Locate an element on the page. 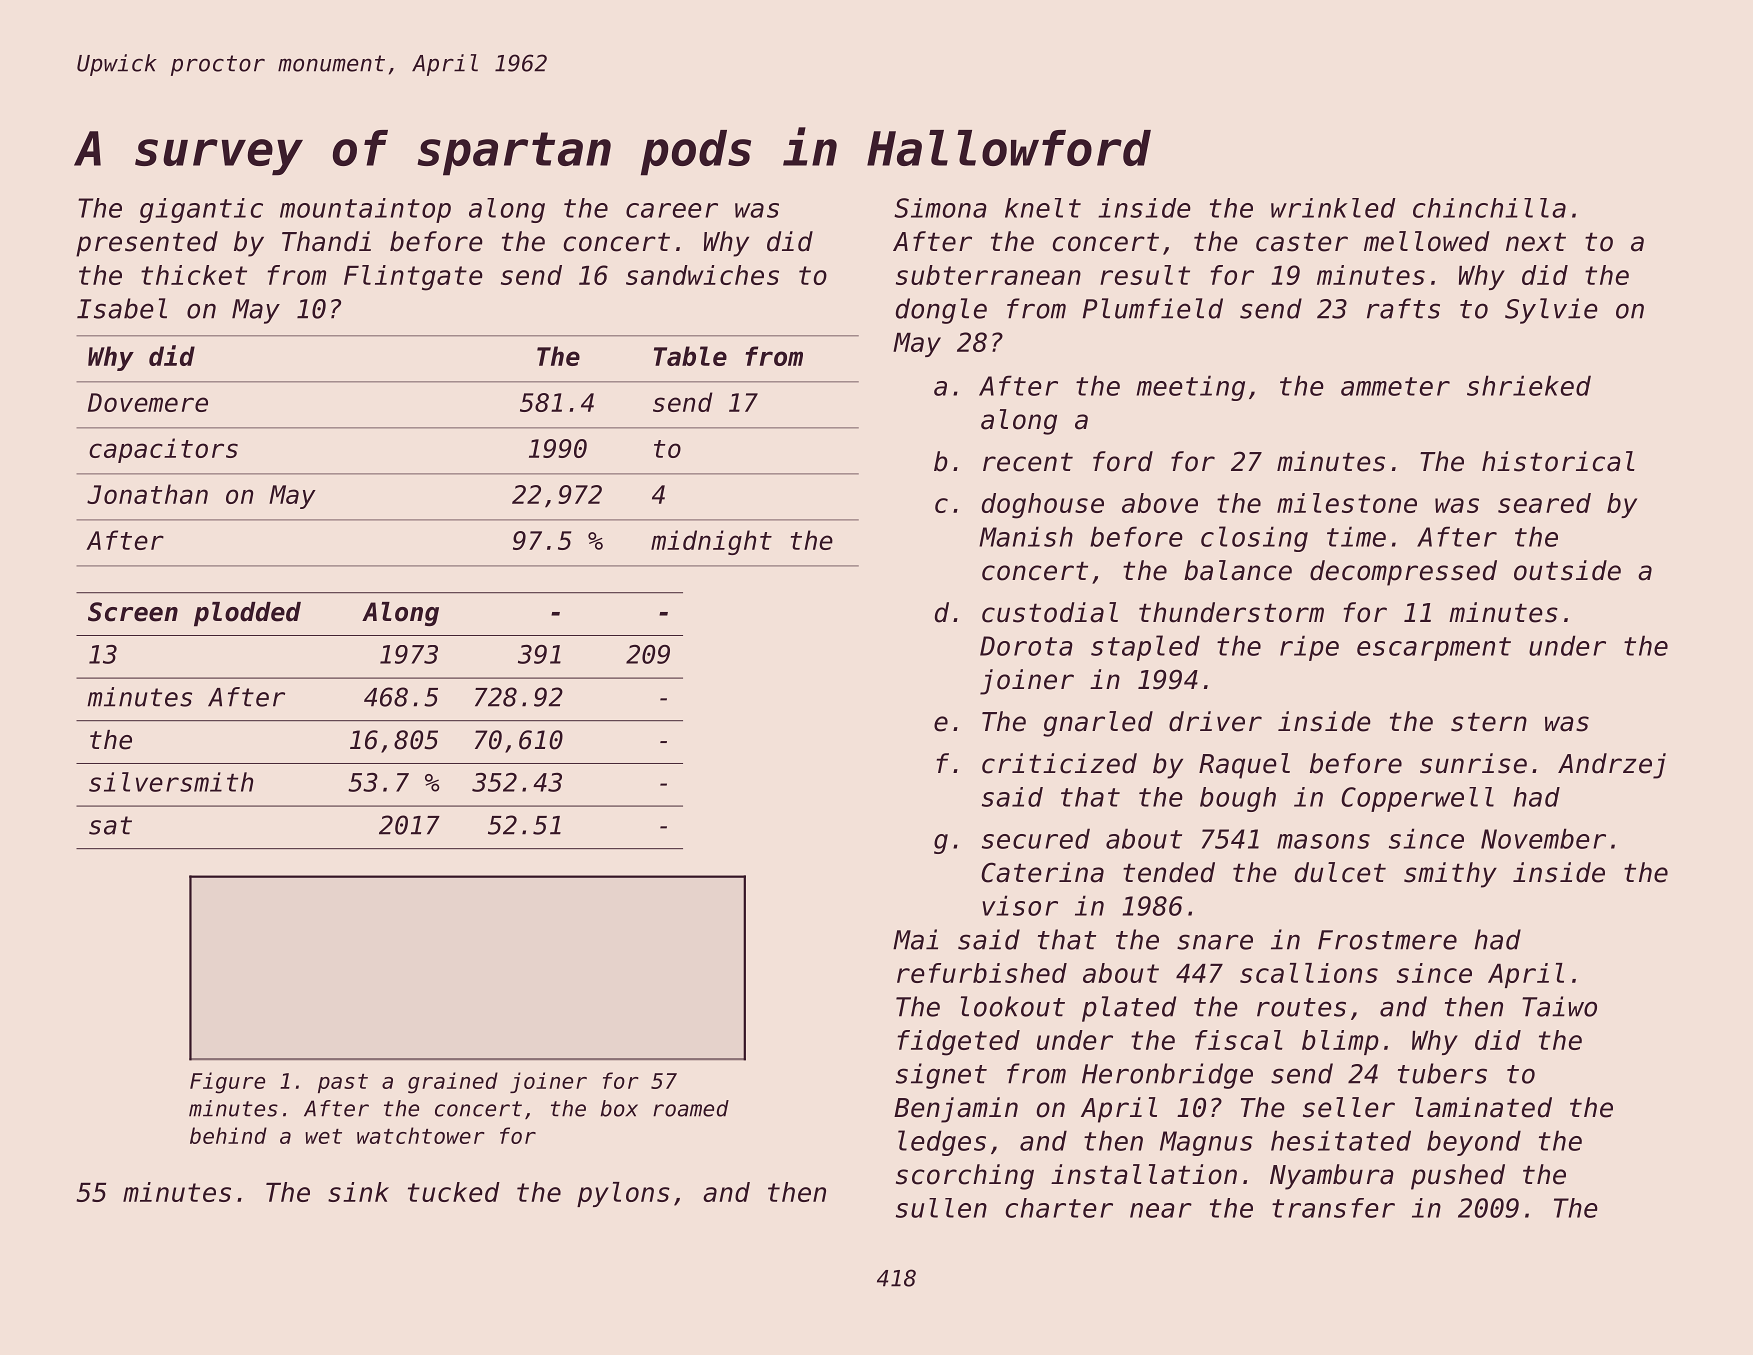 This page has height=1355, width=1753. Dorota is located at coordinates (1026, 646).
